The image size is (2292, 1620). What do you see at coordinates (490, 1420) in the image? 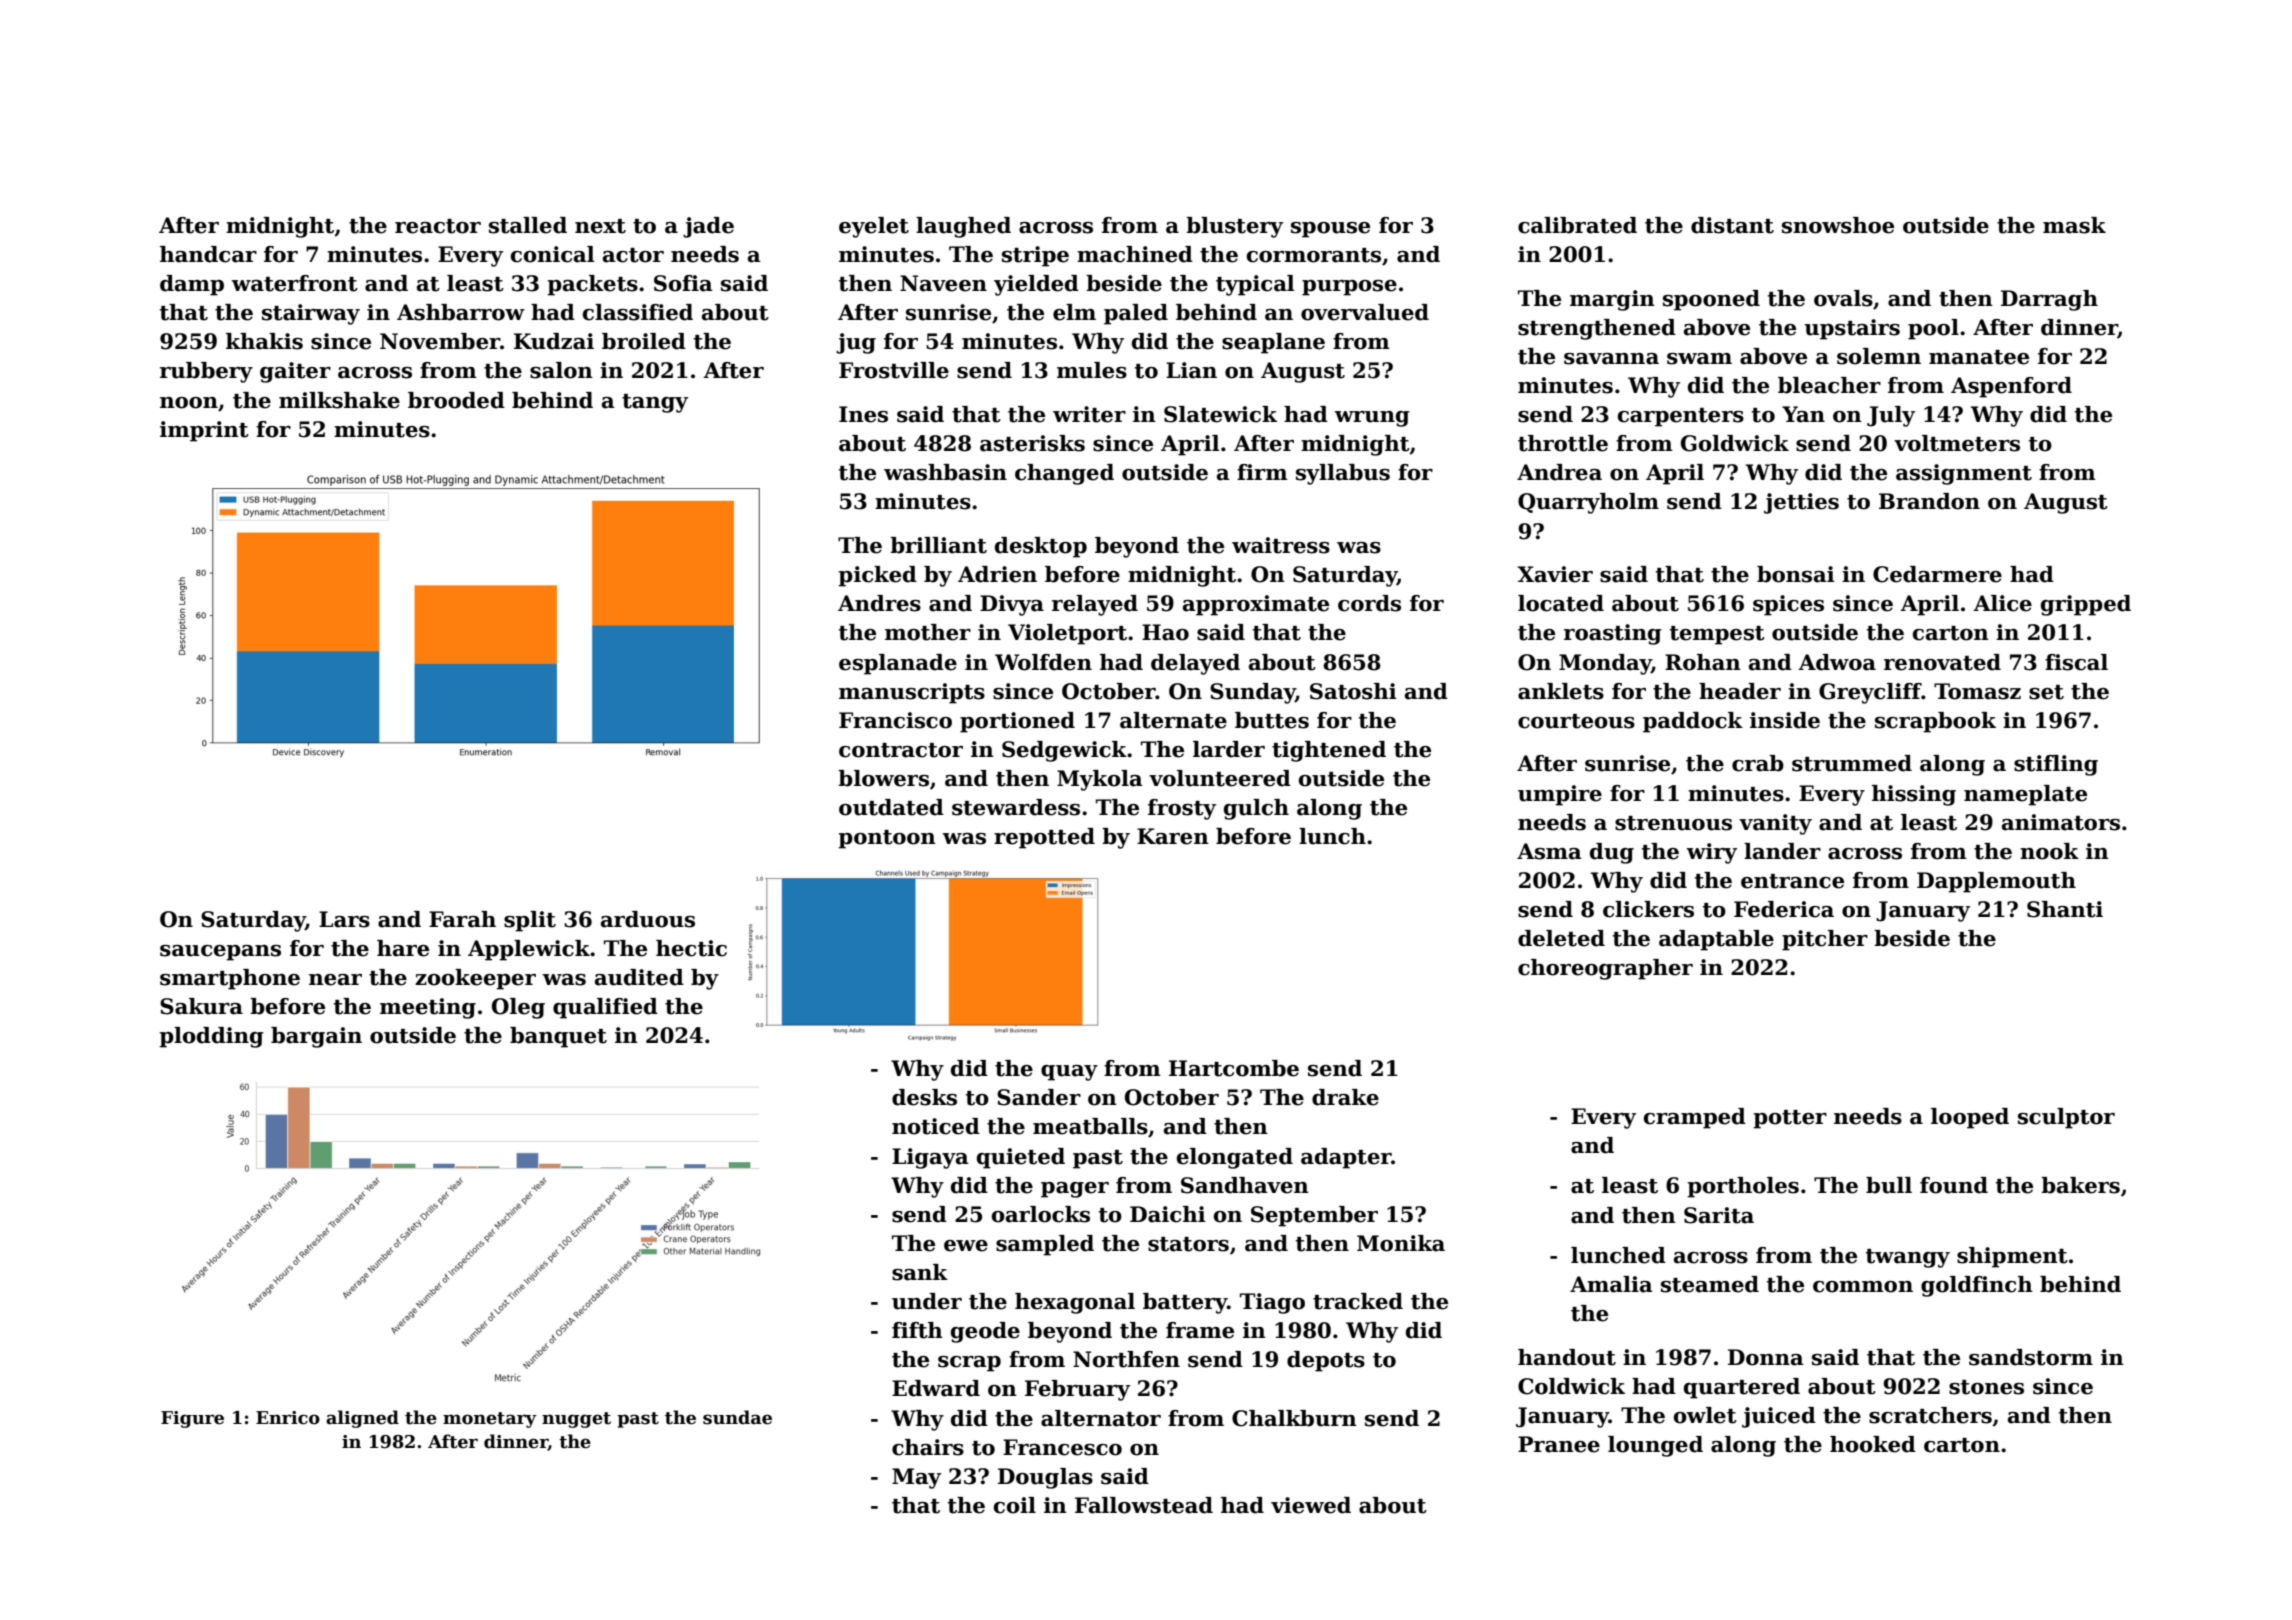
I see `monetary` at bounding box center [490, 1420].
